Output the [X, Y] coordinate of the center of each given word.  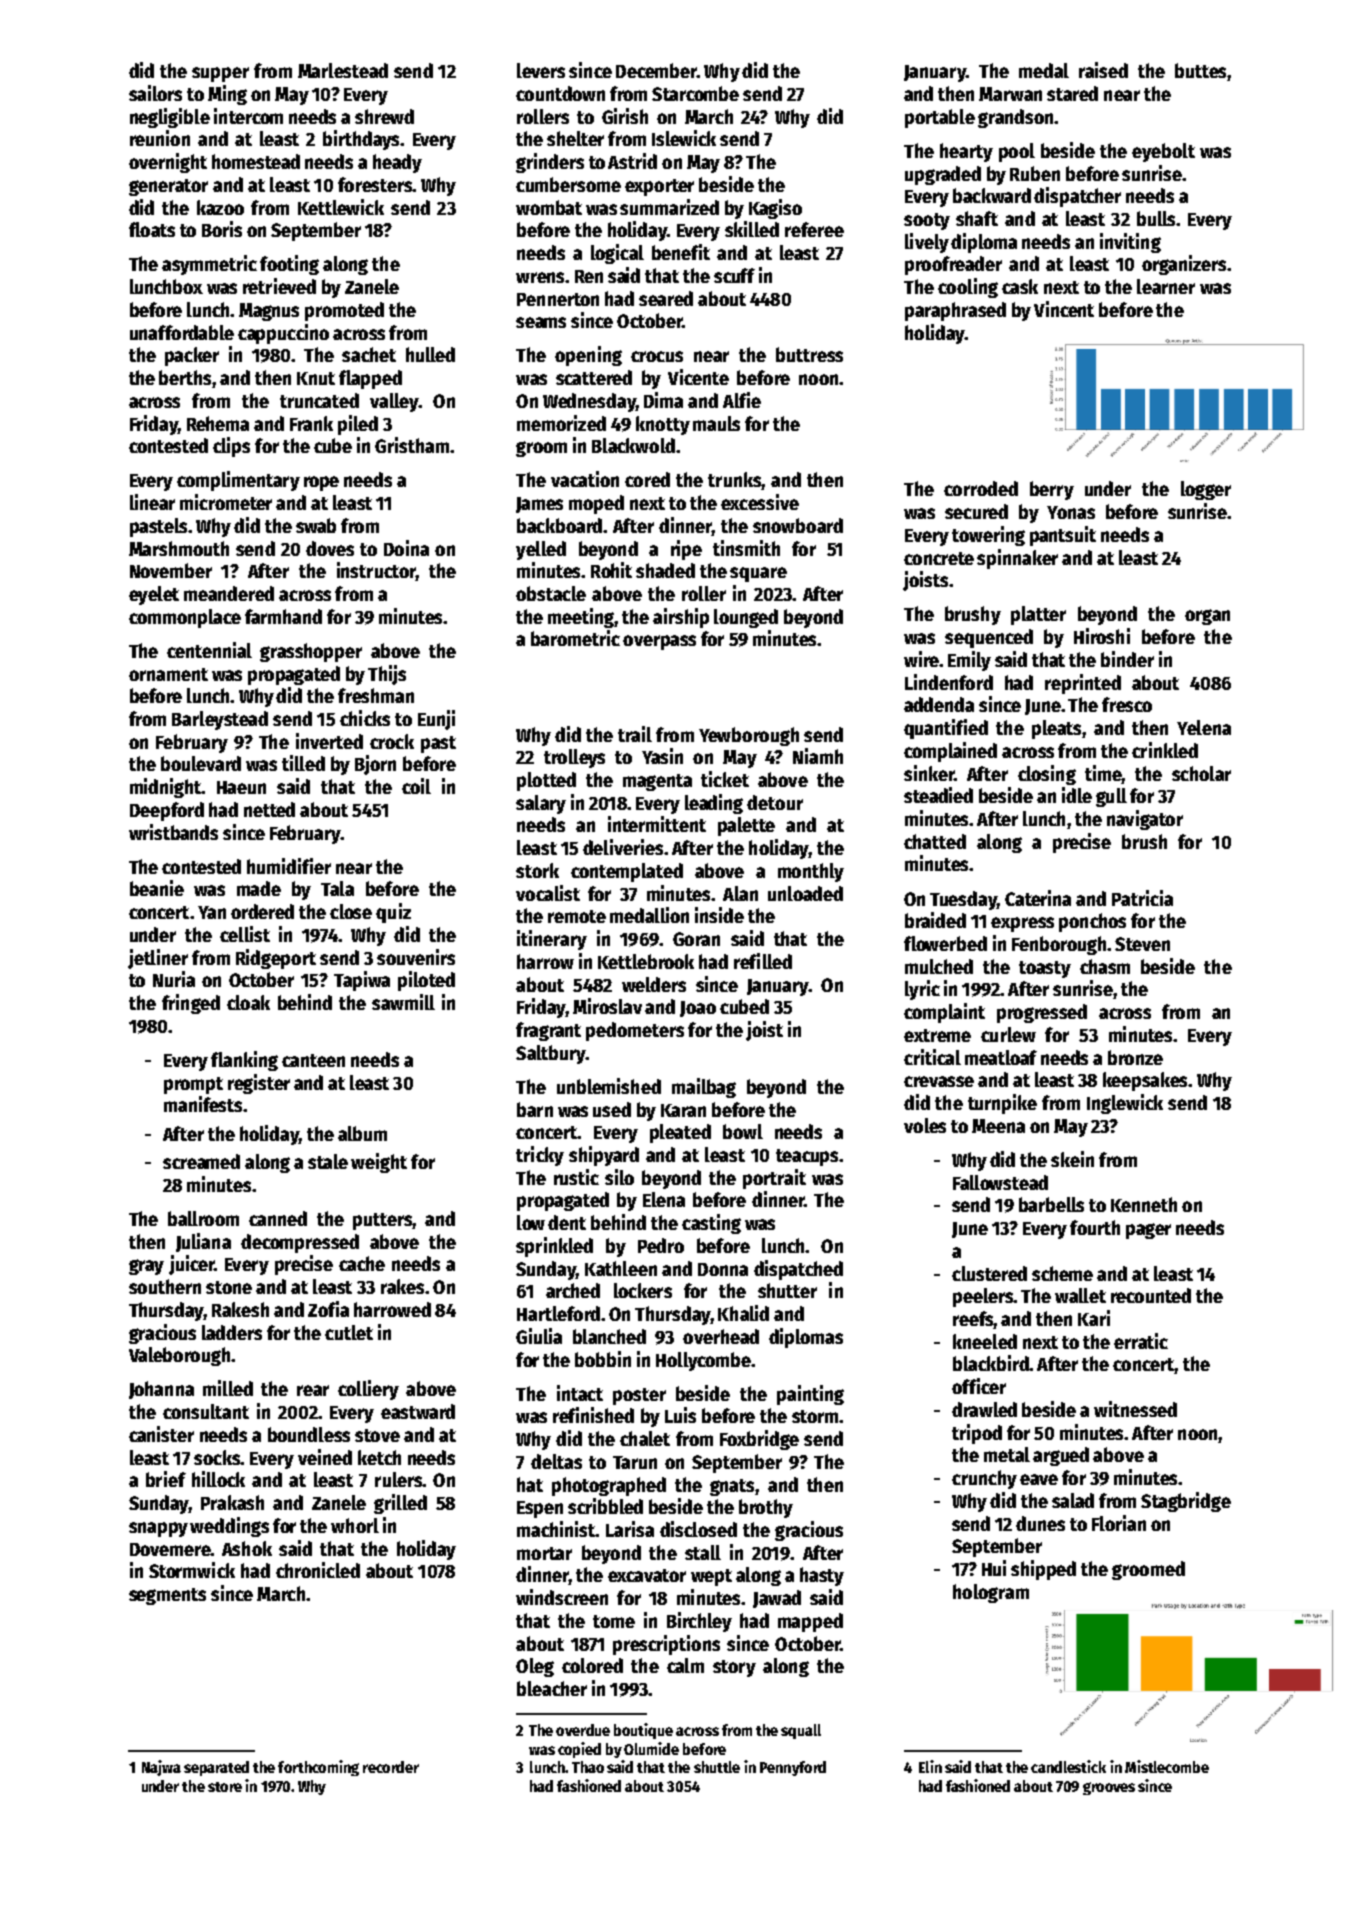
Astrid [632, 161]
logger [1206, 490]
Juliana [203, 1242]
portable [940, 118]
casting [711, 1224]
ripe [686, 550]
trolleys [574, 758]
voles [925, 1125]
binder [1127, 659]
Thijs [387, 675]
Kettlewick [341, 207]
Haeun [241, 787]
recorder [391, 1767]
